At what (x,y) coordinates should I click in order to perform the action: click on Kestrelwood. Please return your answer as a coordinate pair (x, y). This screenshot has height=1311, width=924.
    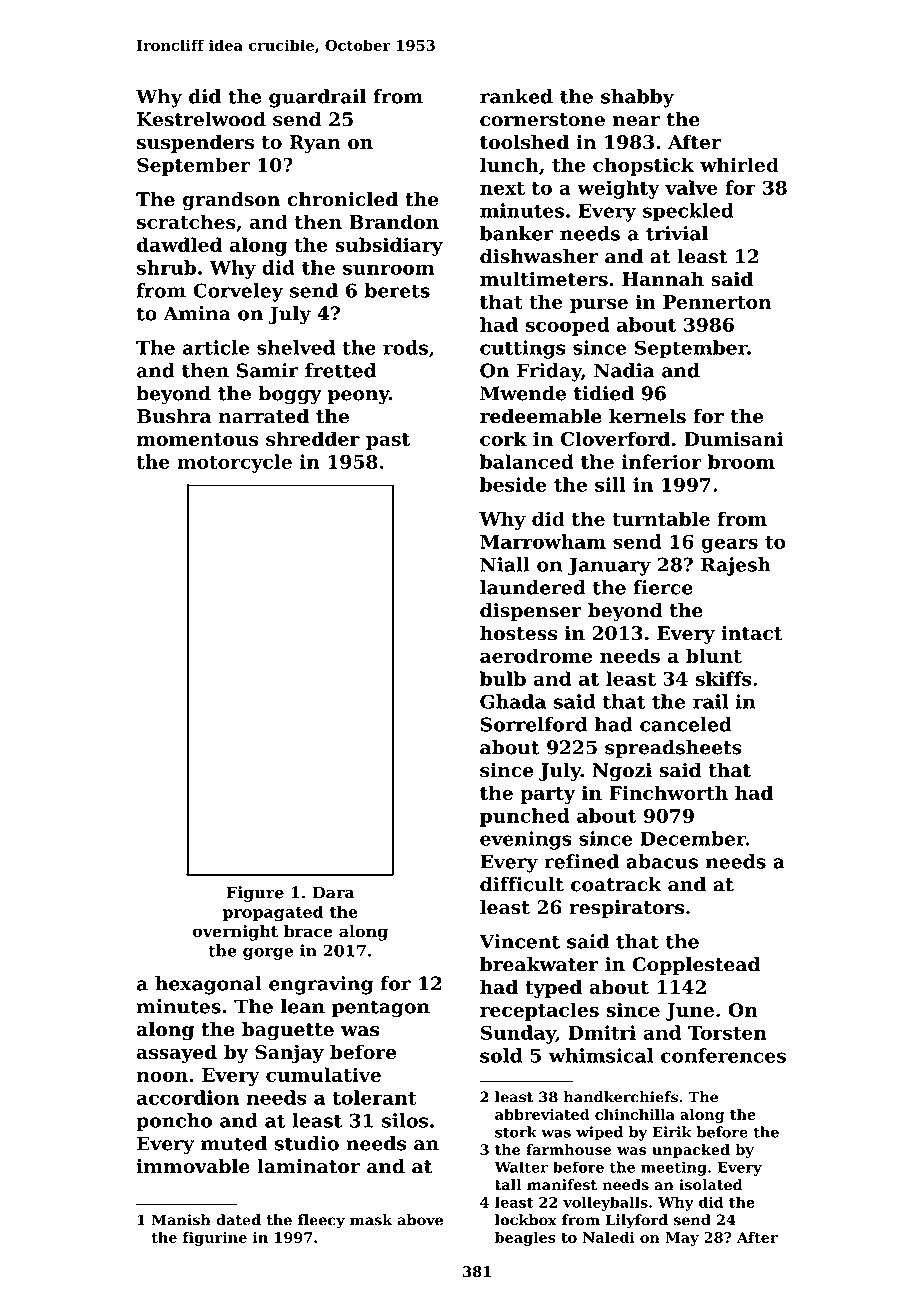
    Looking at the image, I should click on (201, 119).
